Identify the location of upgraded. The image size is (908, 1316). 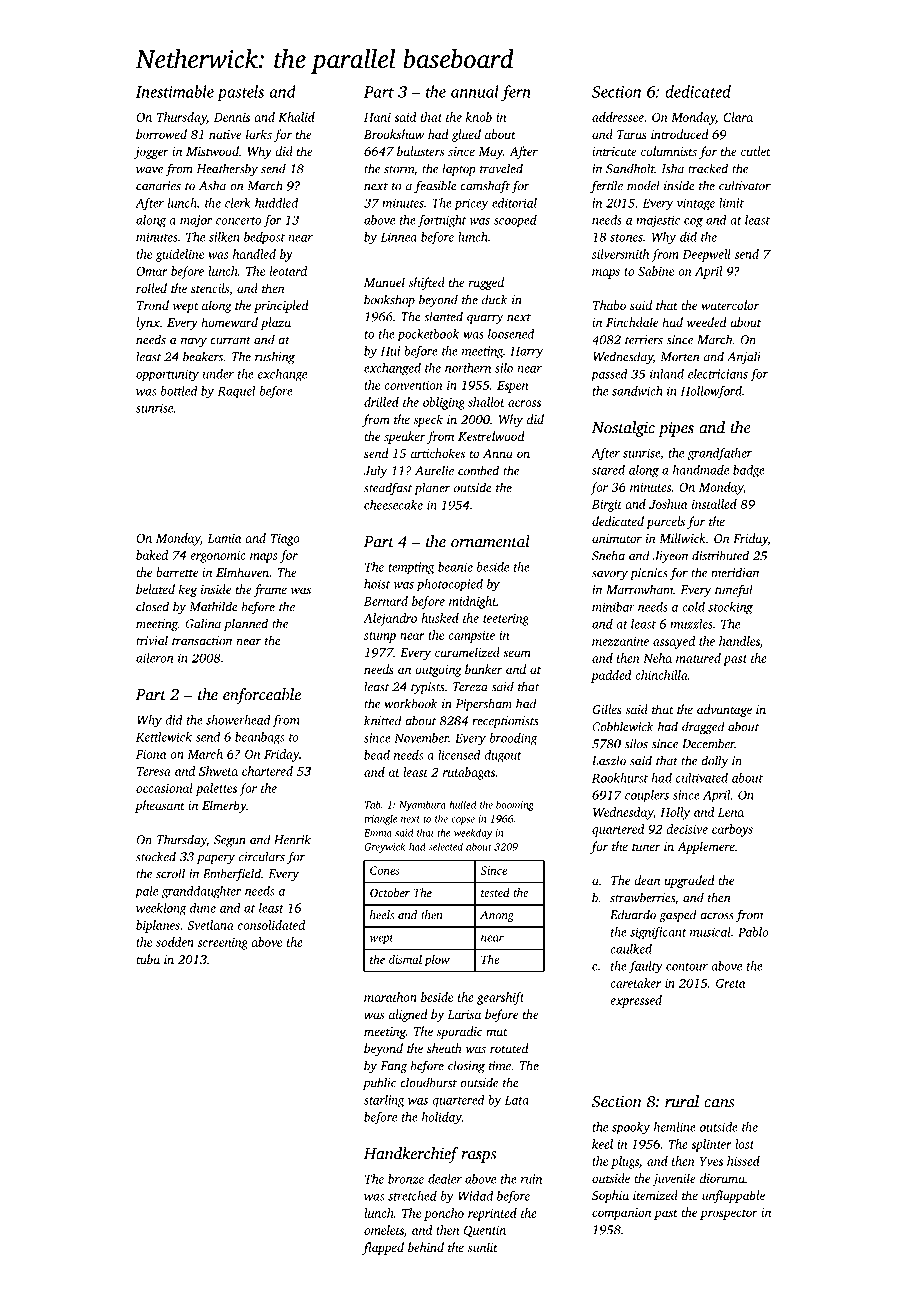
(689, 881).
